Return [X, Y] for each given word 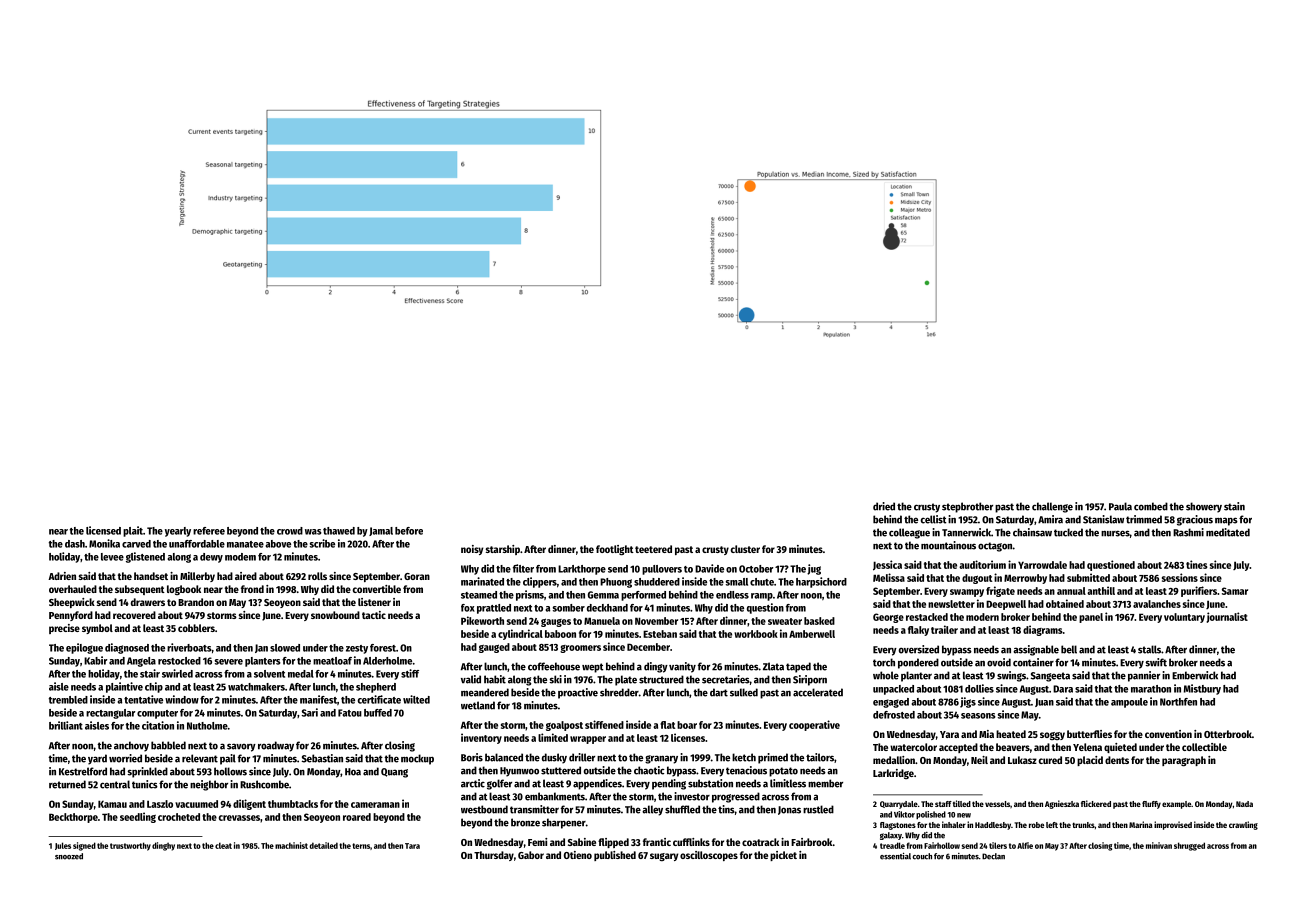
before [409, 531]
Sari [310, 712]
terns [361, 846]
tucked [1068, 532]
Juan [1044, 702]
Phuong [616, 583]
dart [719, 692]
